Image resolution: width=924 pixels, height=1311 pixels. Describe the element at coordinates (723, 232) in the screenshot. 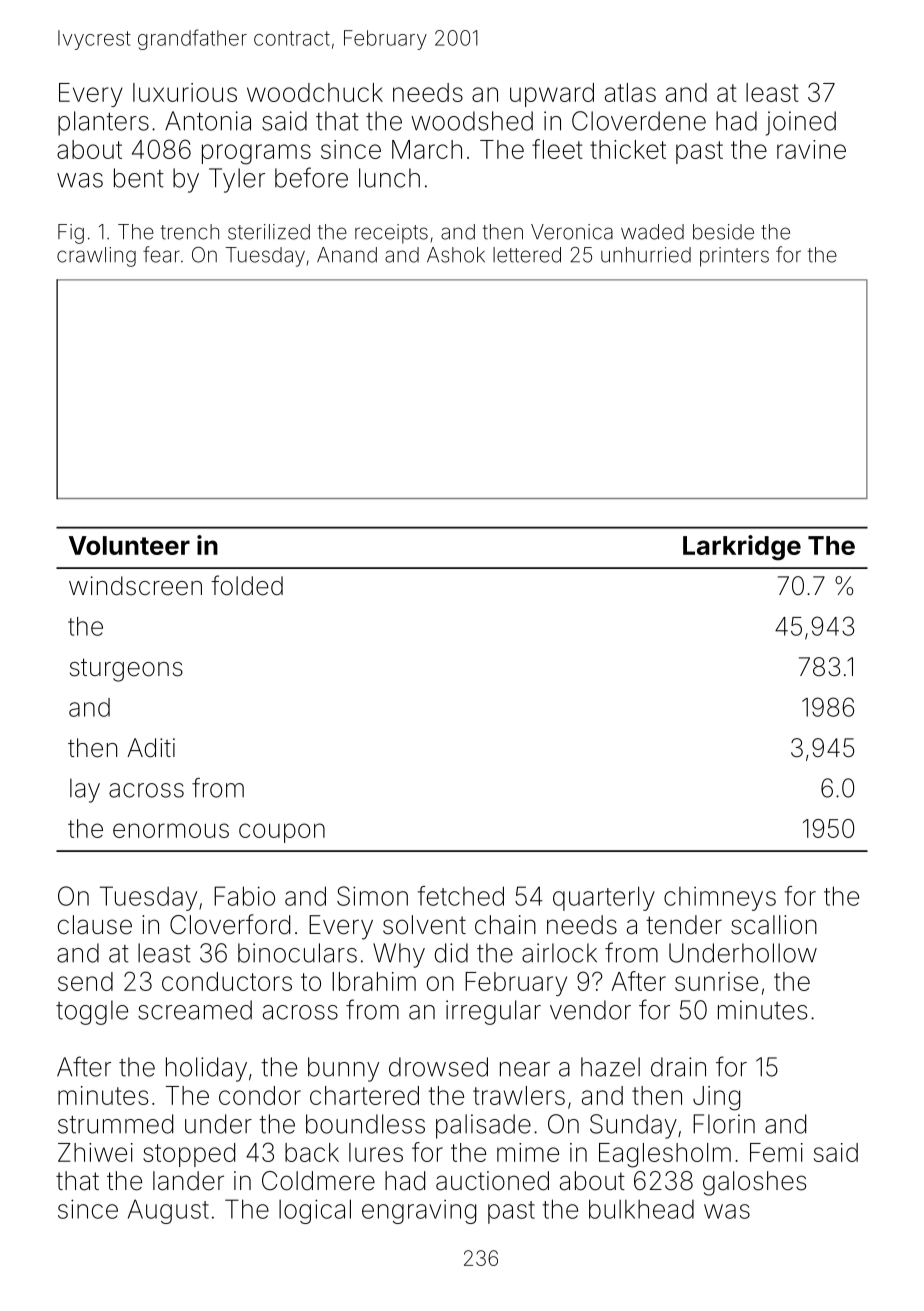

I see `beside` at that location.
